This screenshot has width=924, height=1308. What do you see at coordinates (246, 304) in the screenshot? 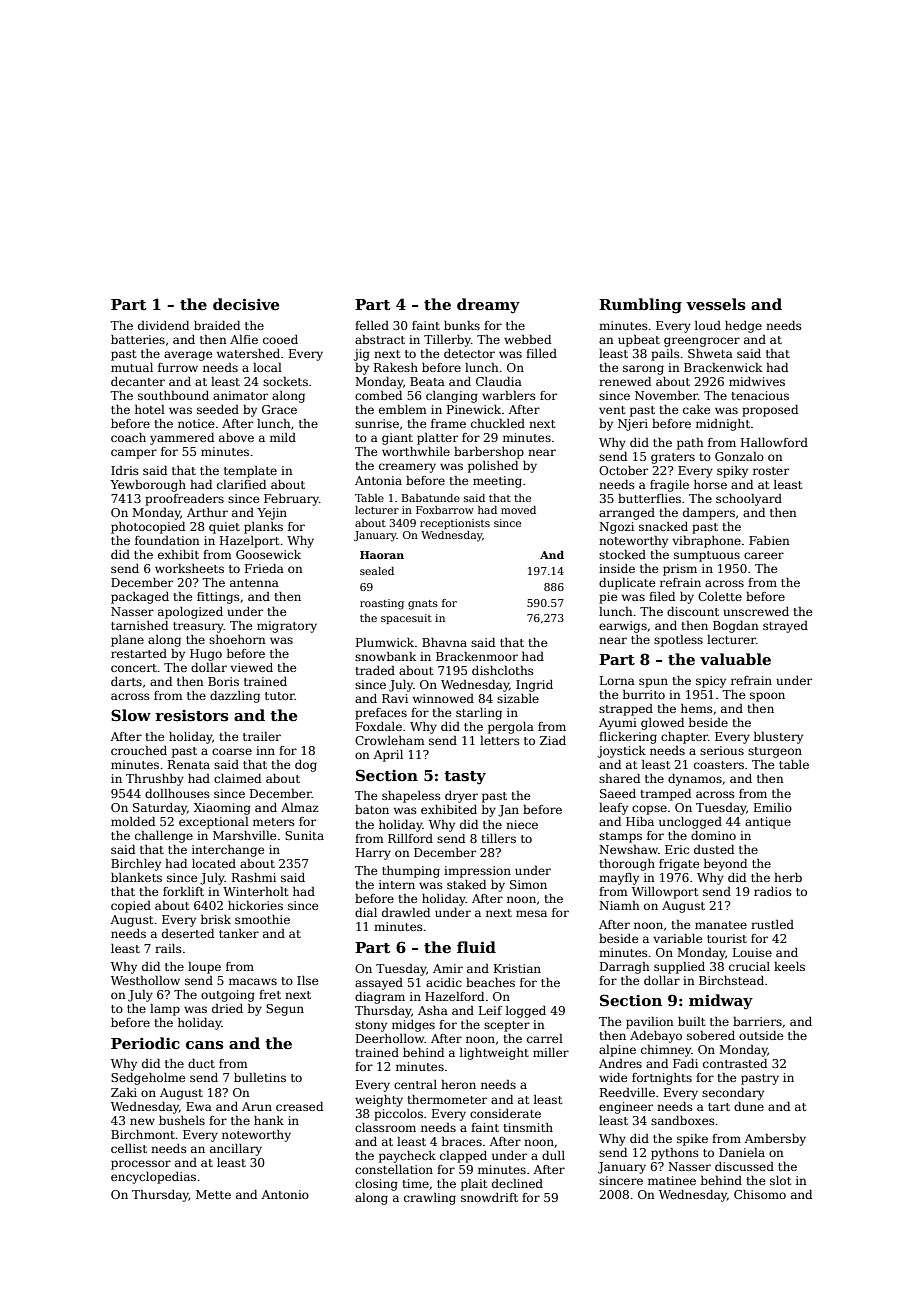
I see `decisive` at bounding box center [246, 304].
